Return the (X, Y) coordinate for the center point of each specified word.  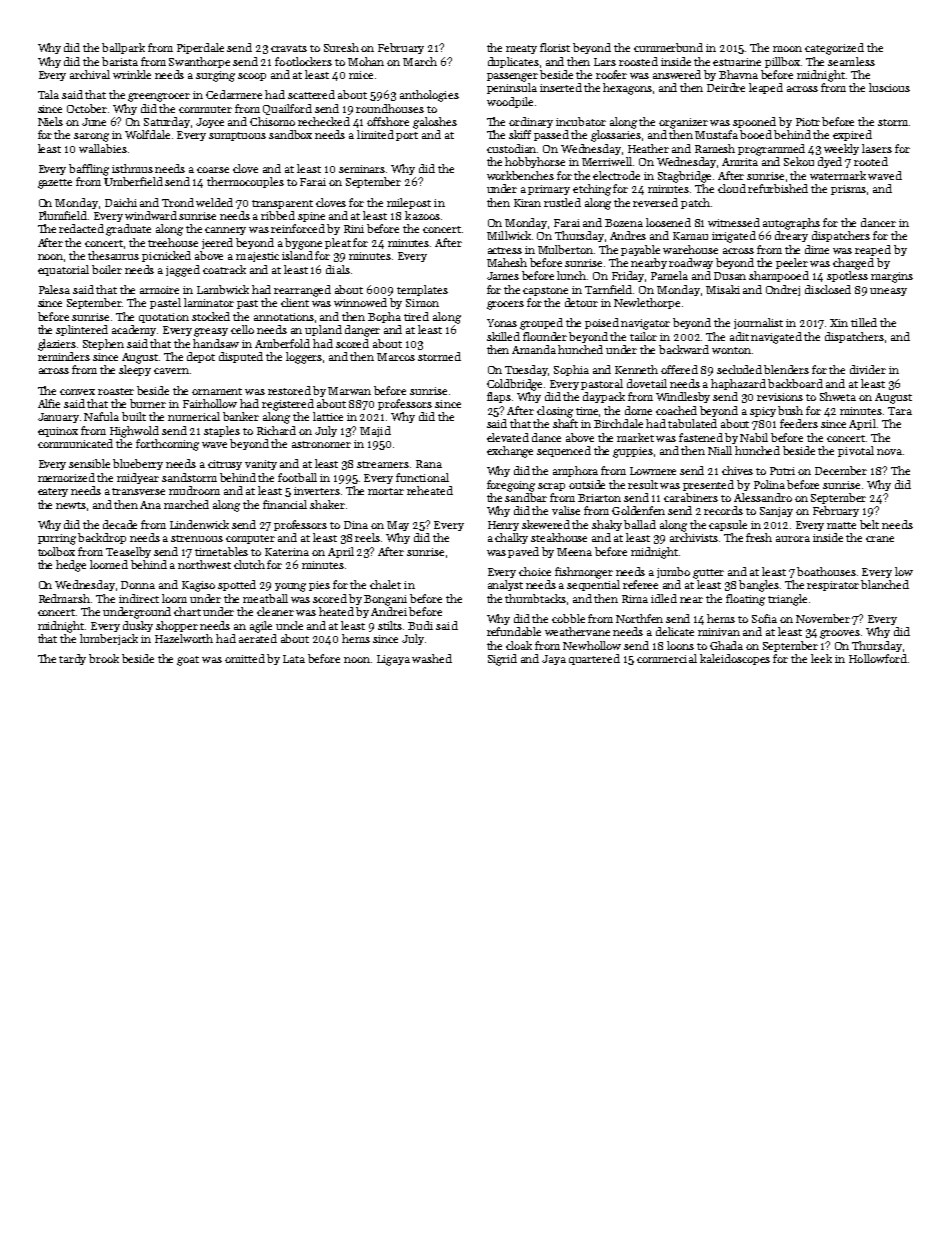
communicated (75, 443)
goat (188, 661)
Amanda (534, 349)
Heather (648, 148)
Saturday (167, 122)
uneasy (888, 292)
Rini (354, 229)
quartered (594, 659)
